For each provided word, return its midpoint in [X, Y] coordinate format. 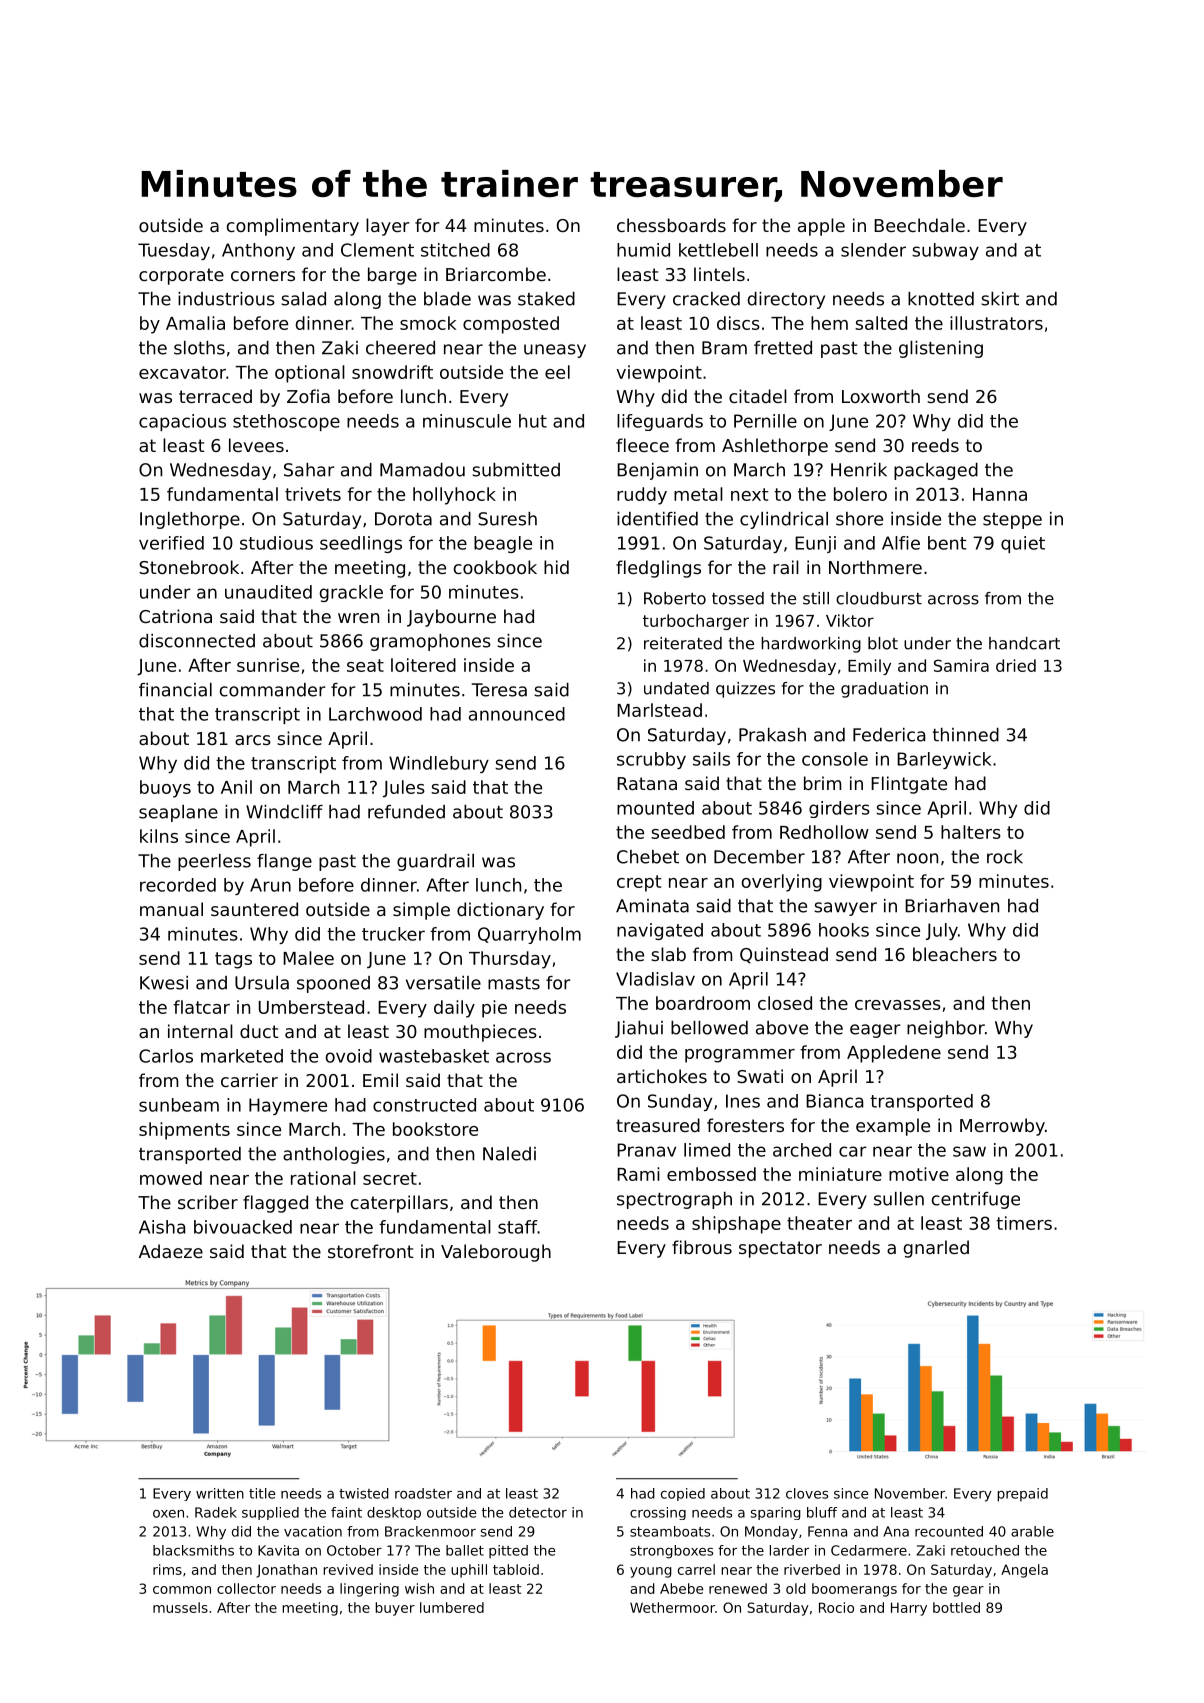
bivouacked [243, 1227]
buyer [395, 1609]
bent [947, 543]
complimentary [293, 227]
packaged [936, 471]
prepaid [1022, 1495]
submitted [516, 470]
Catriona [175, 616]
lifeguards [660, 422]
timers [1024, 1223]
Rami [638, 1174]
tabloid [516, 1569]
